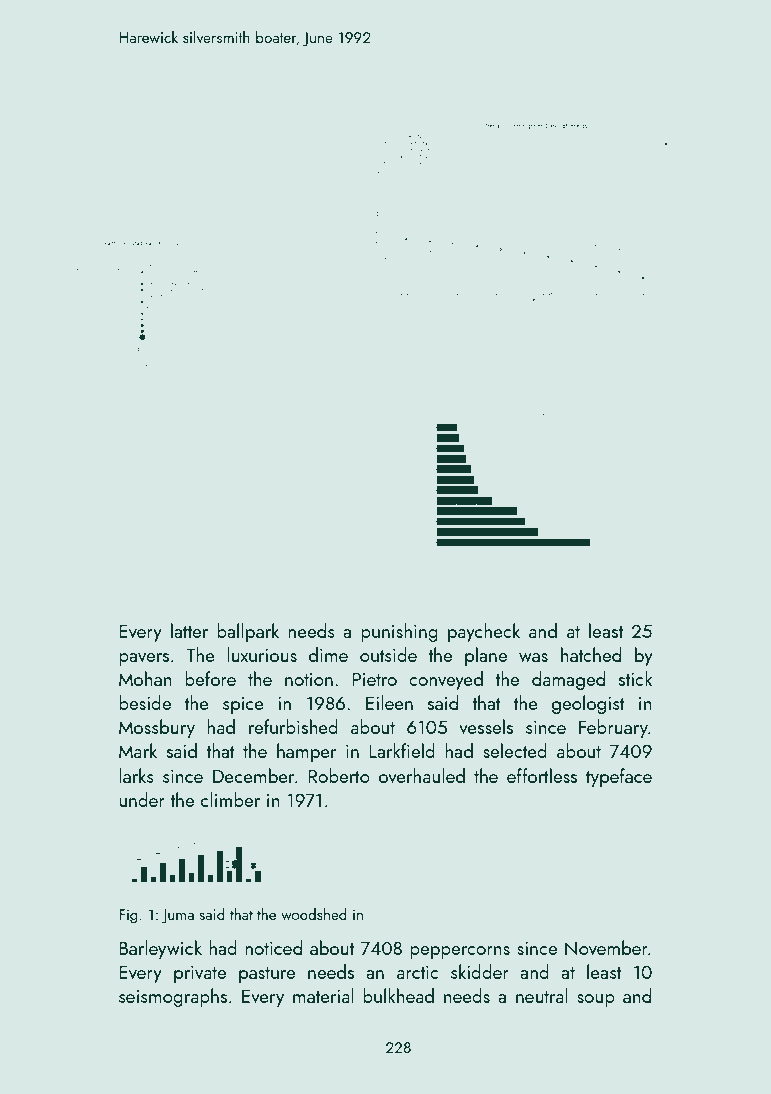 Image resolution: width=771 pixels, height=1094 pixels. What do you see at coordinates (484, 632) in the screenshot?
I see `paycheck` at bounding box center [484, 632].
